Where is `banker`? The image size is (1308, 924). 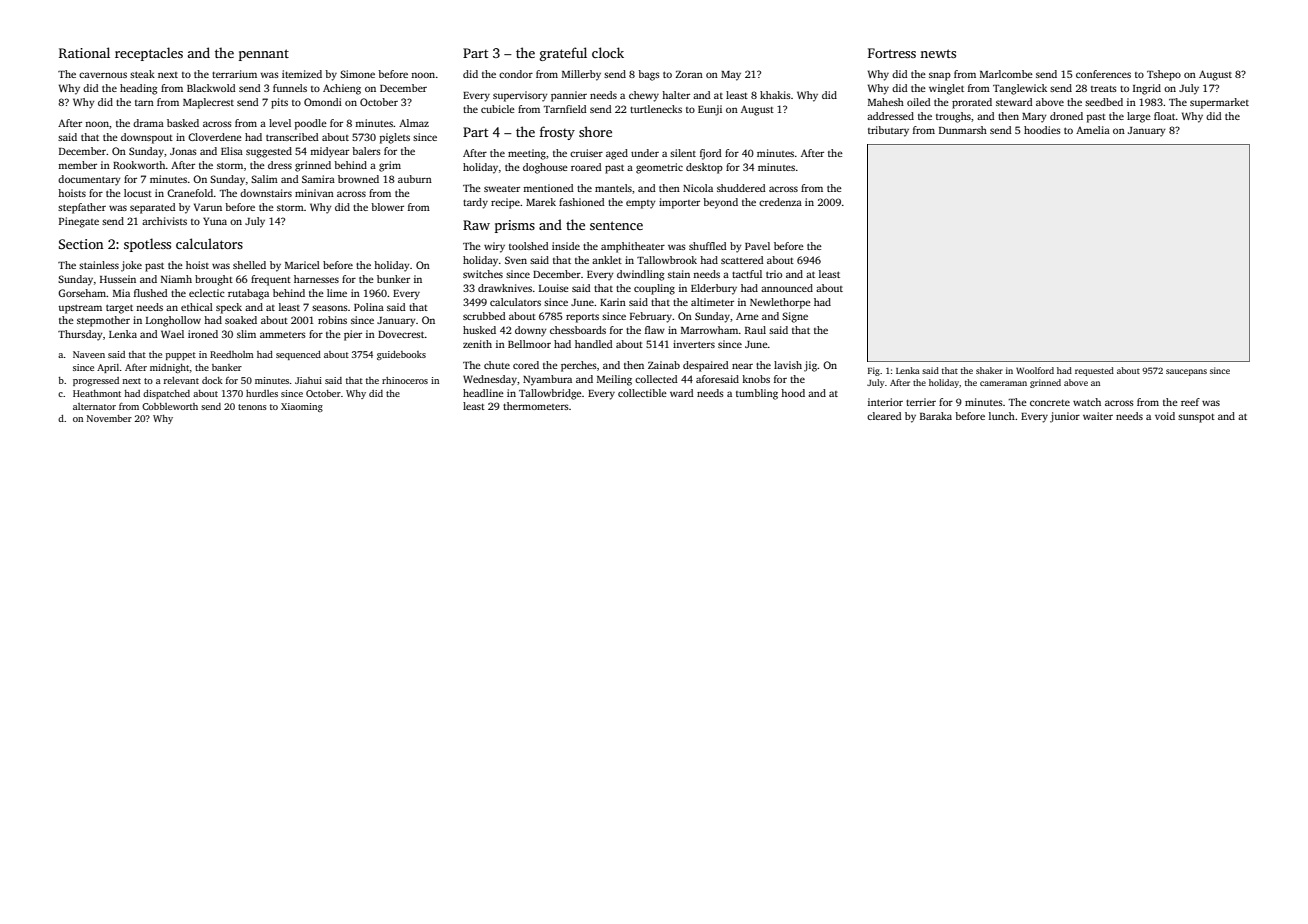
banker is located at coordinates (227, 367).
